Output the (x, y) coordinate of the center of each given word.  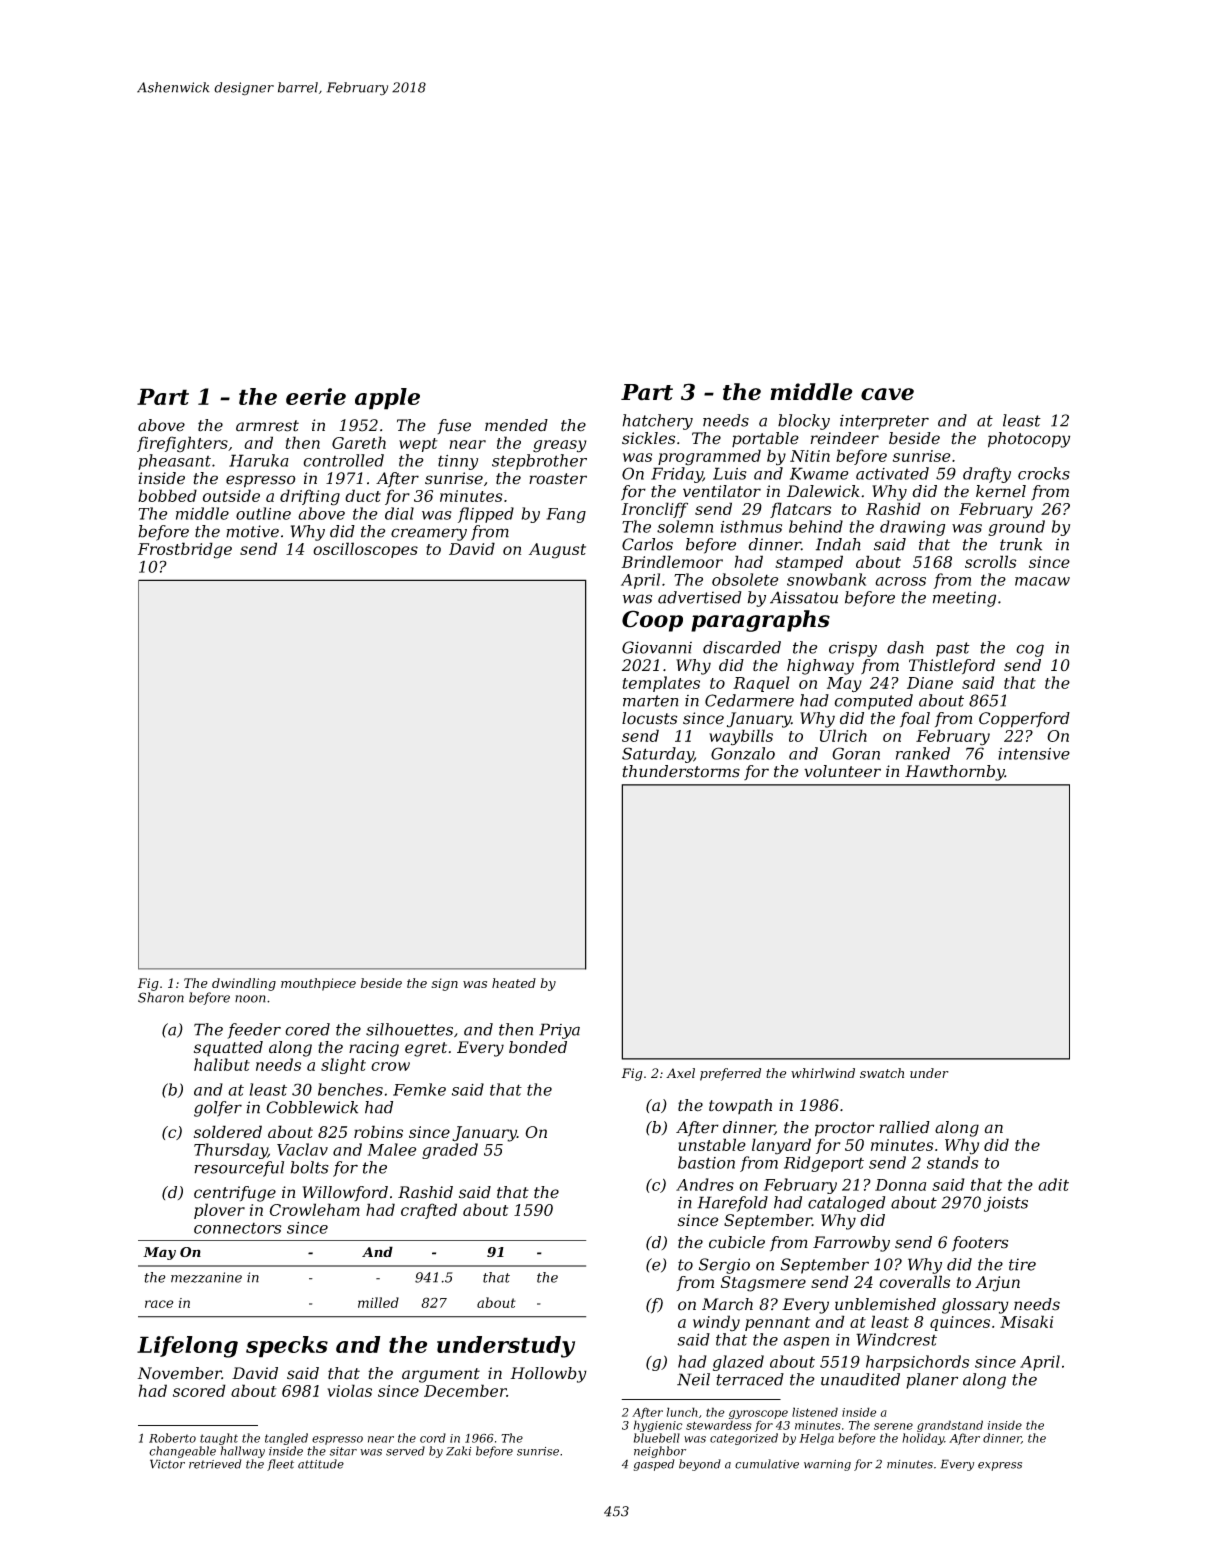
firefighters (182, 444)
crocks (1044, 473)
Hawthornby (955, 773)
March (727, 1304)
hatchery (657, 422)
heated (514, 983)
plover (219, 1211)
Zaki (458, 1451)
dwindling (244, 984)
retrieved (215, 1464)
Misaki (1026, 1321)
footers (980, 1244)
